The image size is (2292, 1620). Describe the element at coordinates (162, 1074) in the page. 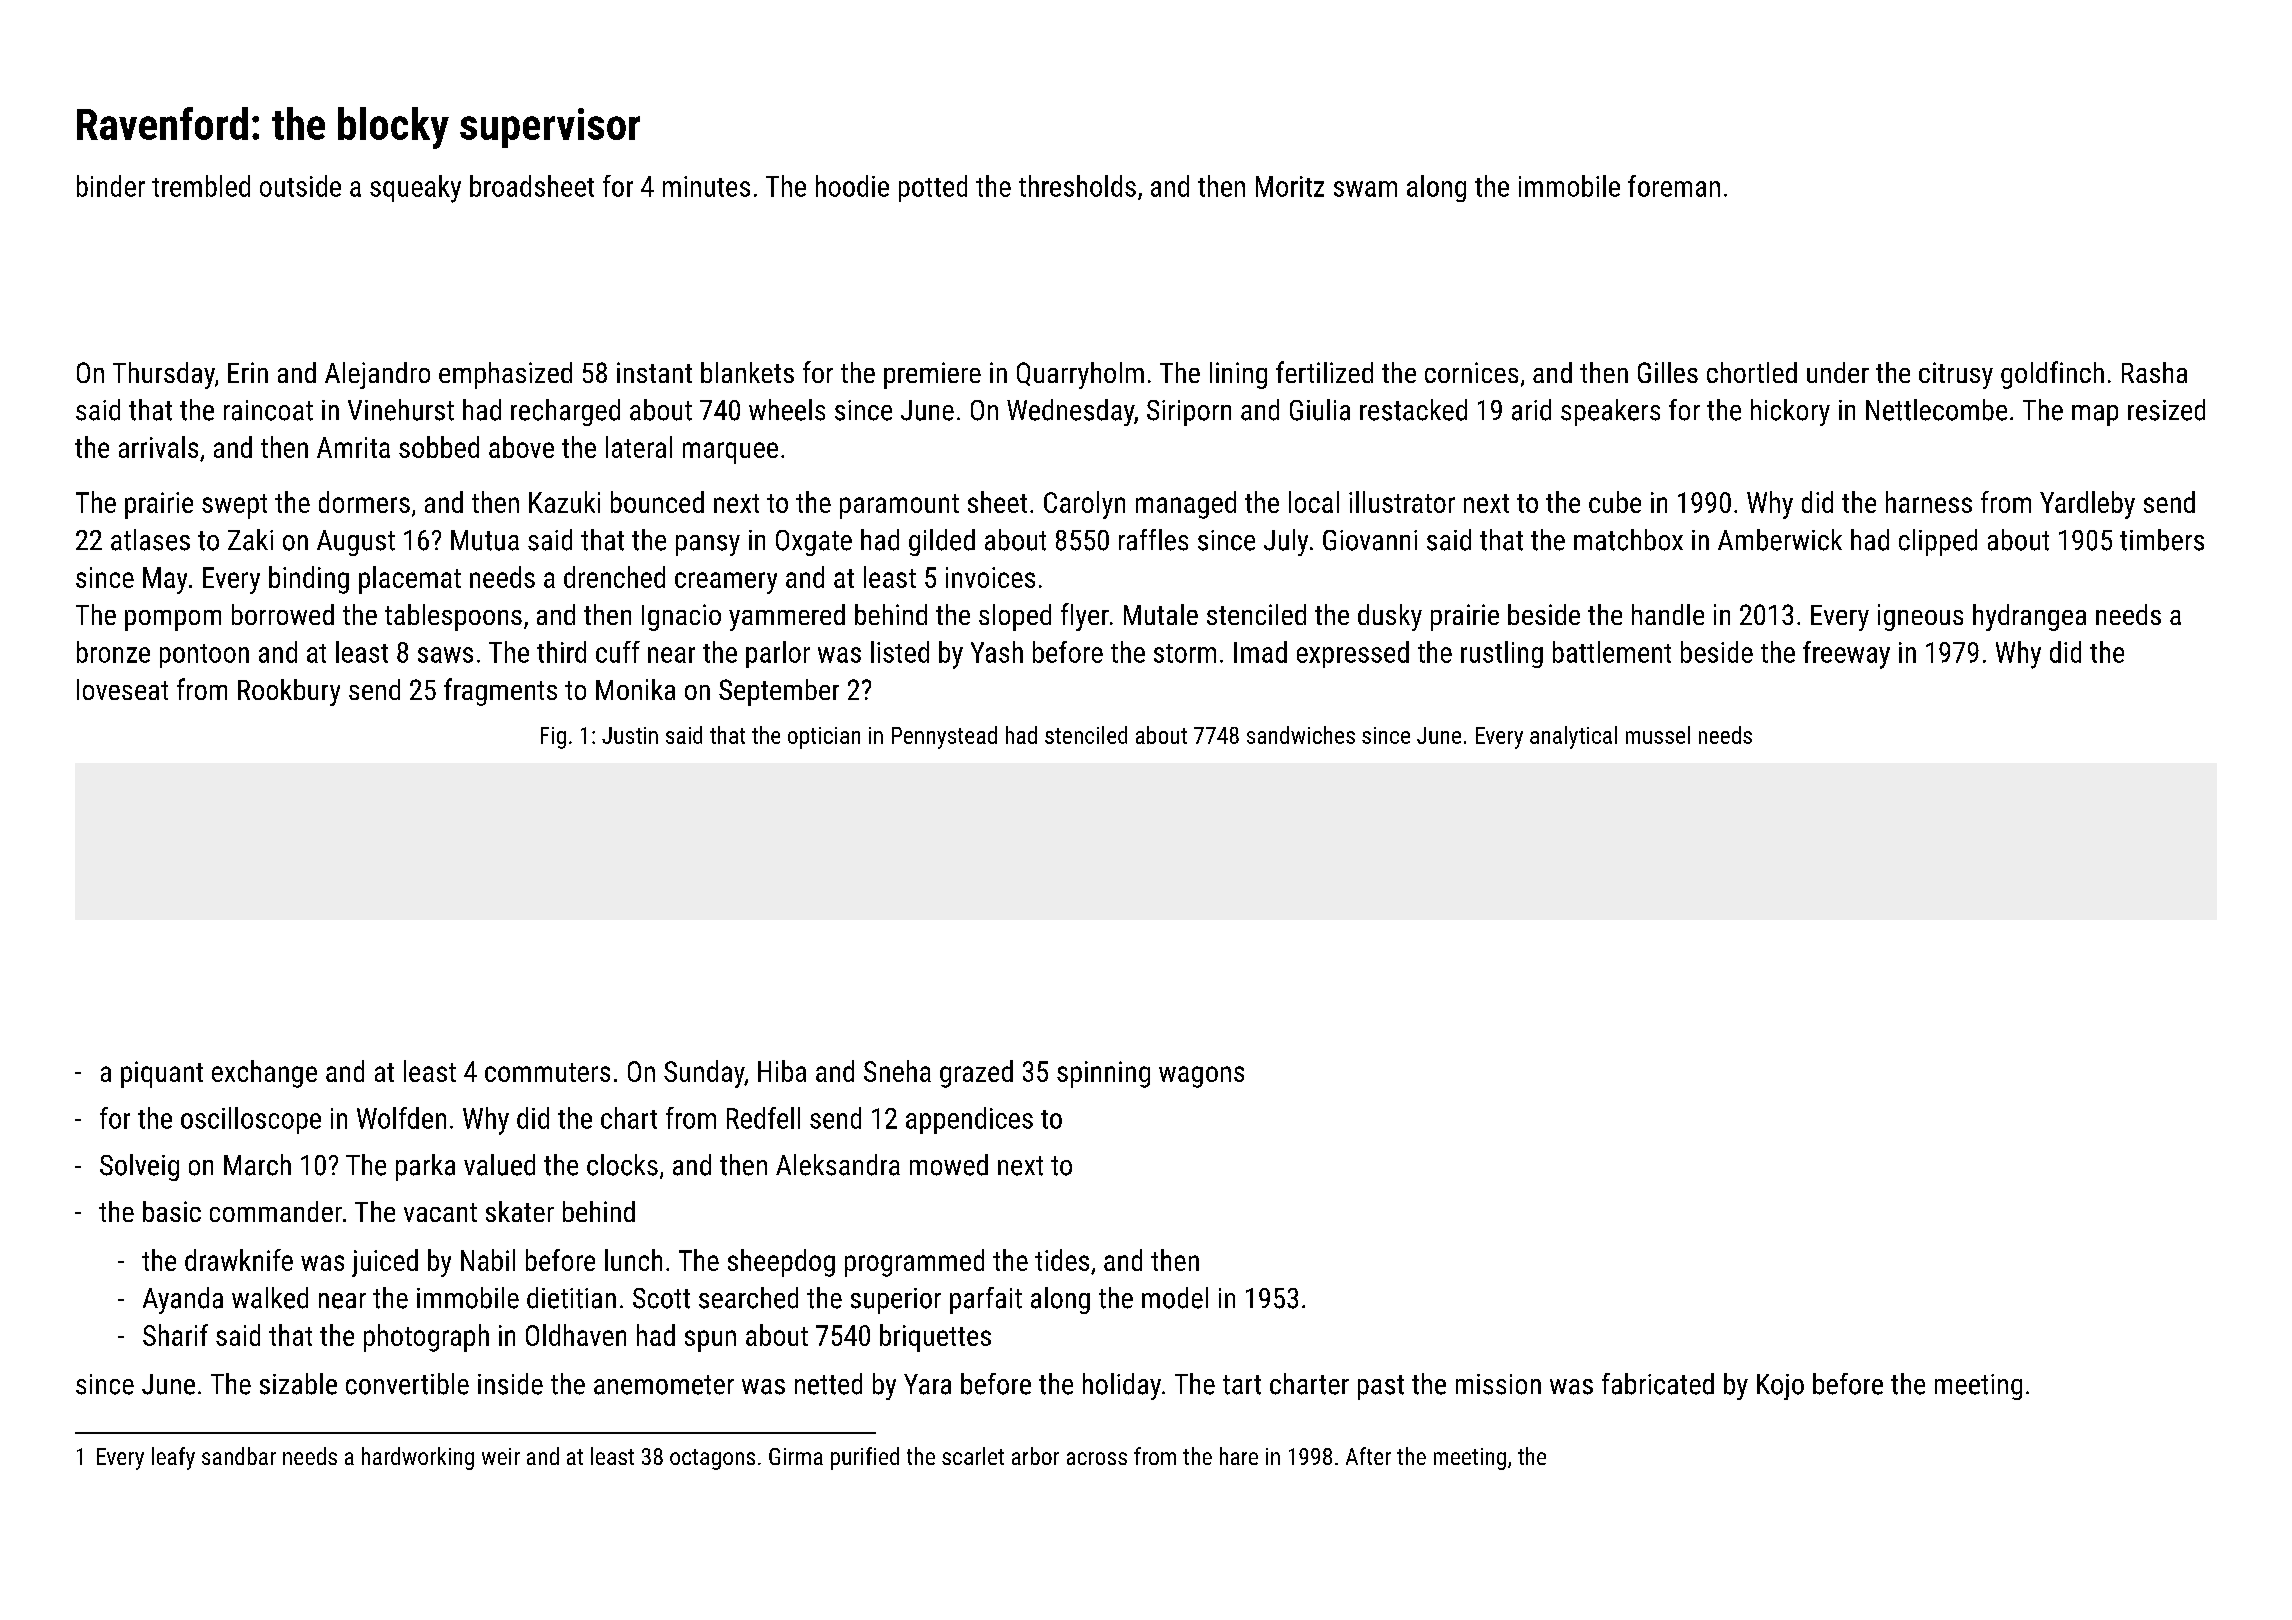

I see `piquant` at that location.
